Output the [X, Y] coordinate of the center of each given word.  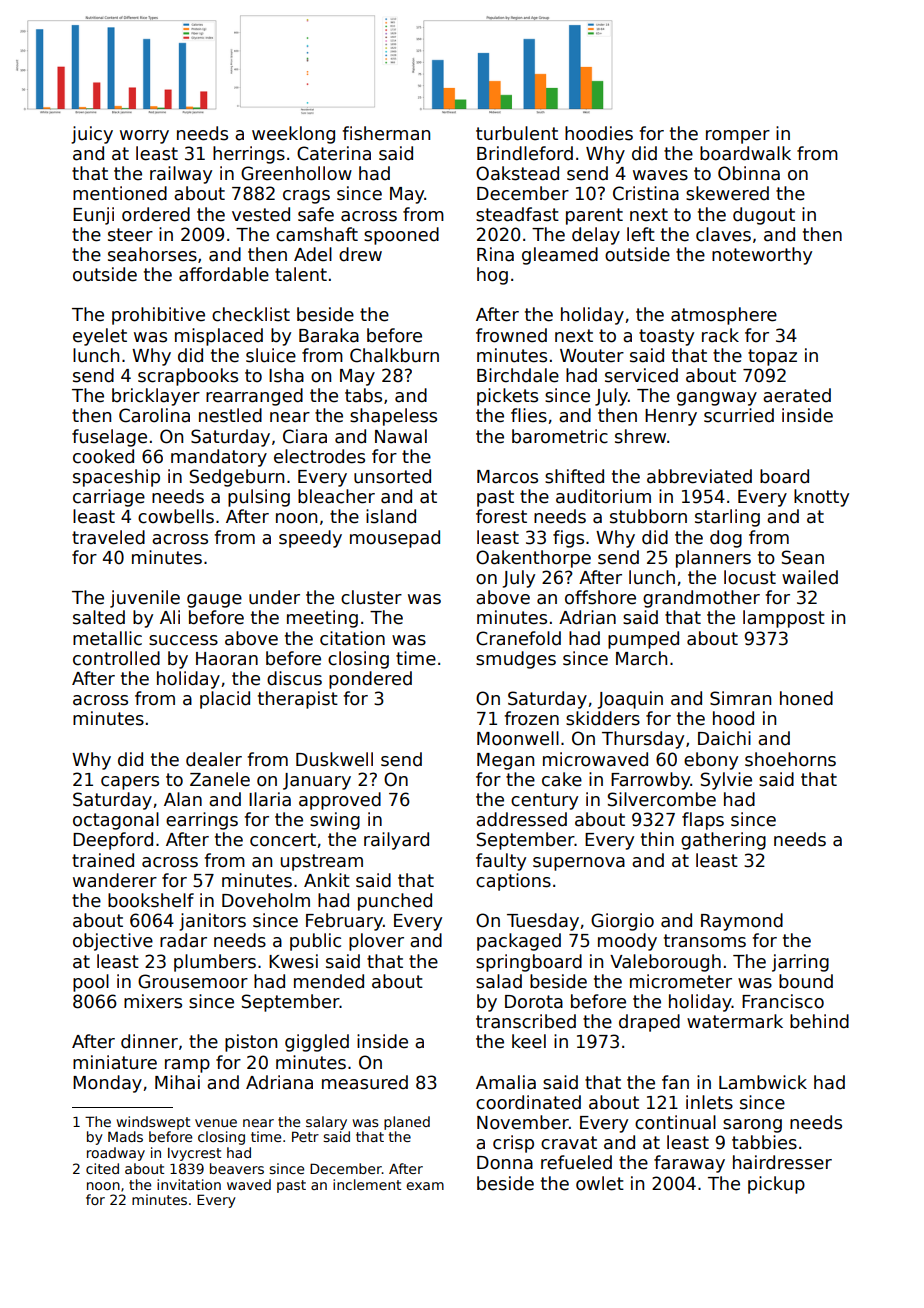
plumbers [215, 963]
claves [723, 234]
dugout [764, 216]
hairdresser [782, 1162]
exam [425, 1186]
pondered [370, 680]
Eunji [93, 216]
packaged [519, 942]
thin [657, 839]
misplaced [219, 337]
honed [806, 698]
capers [130, 783]
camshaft [317, 234]
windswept [153, 1123]
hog [492, 276]
